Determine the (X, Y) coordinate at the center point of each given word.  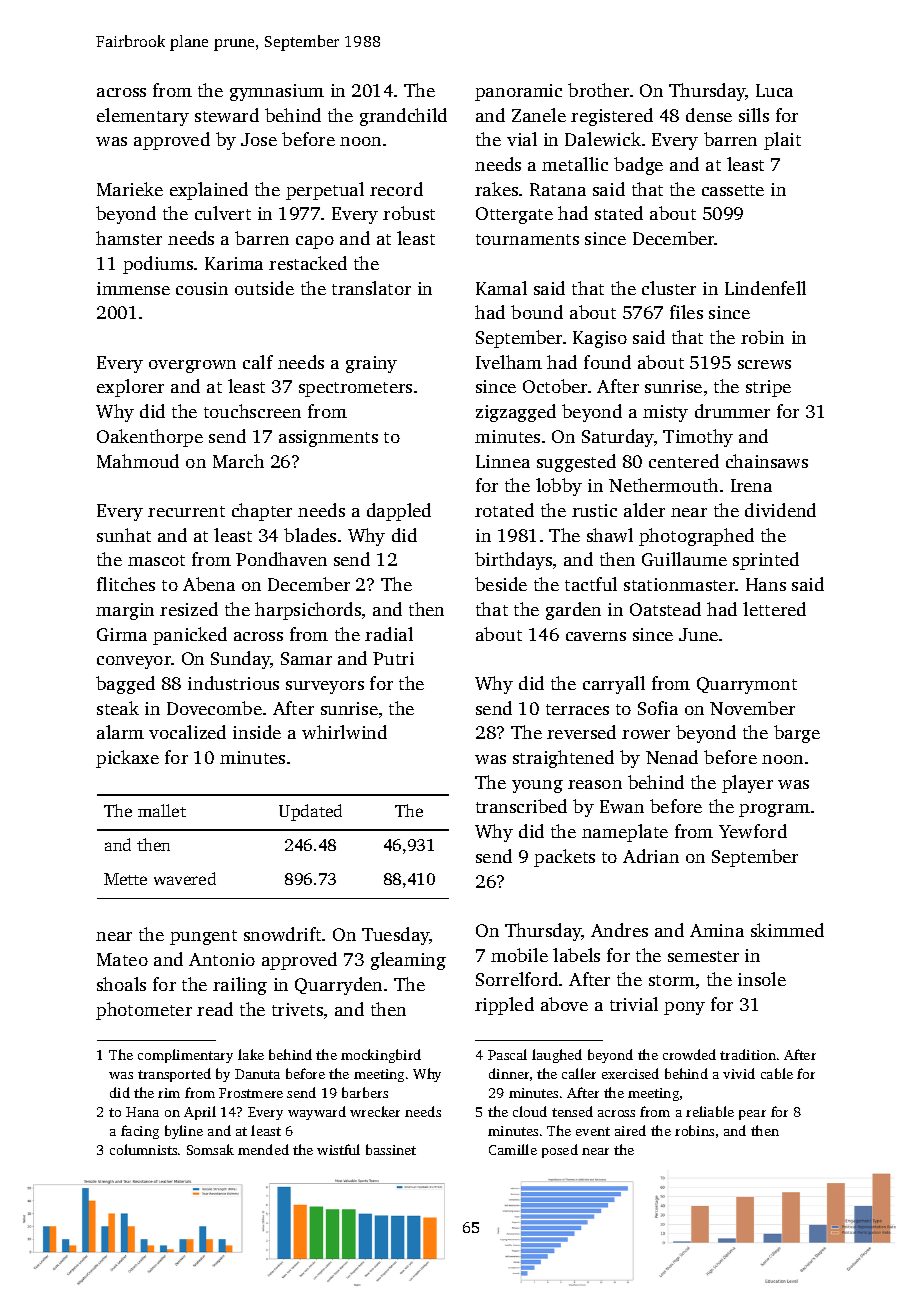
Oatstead (665, 609)
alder (644, 510)
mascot (156, 560)
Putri (393, 658)
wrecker (375, 1111)
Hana (142, 1112)
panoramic (518, 92)
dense (709, 115)
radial (389, 634)
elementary (143, 117)
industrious (233, 683)
